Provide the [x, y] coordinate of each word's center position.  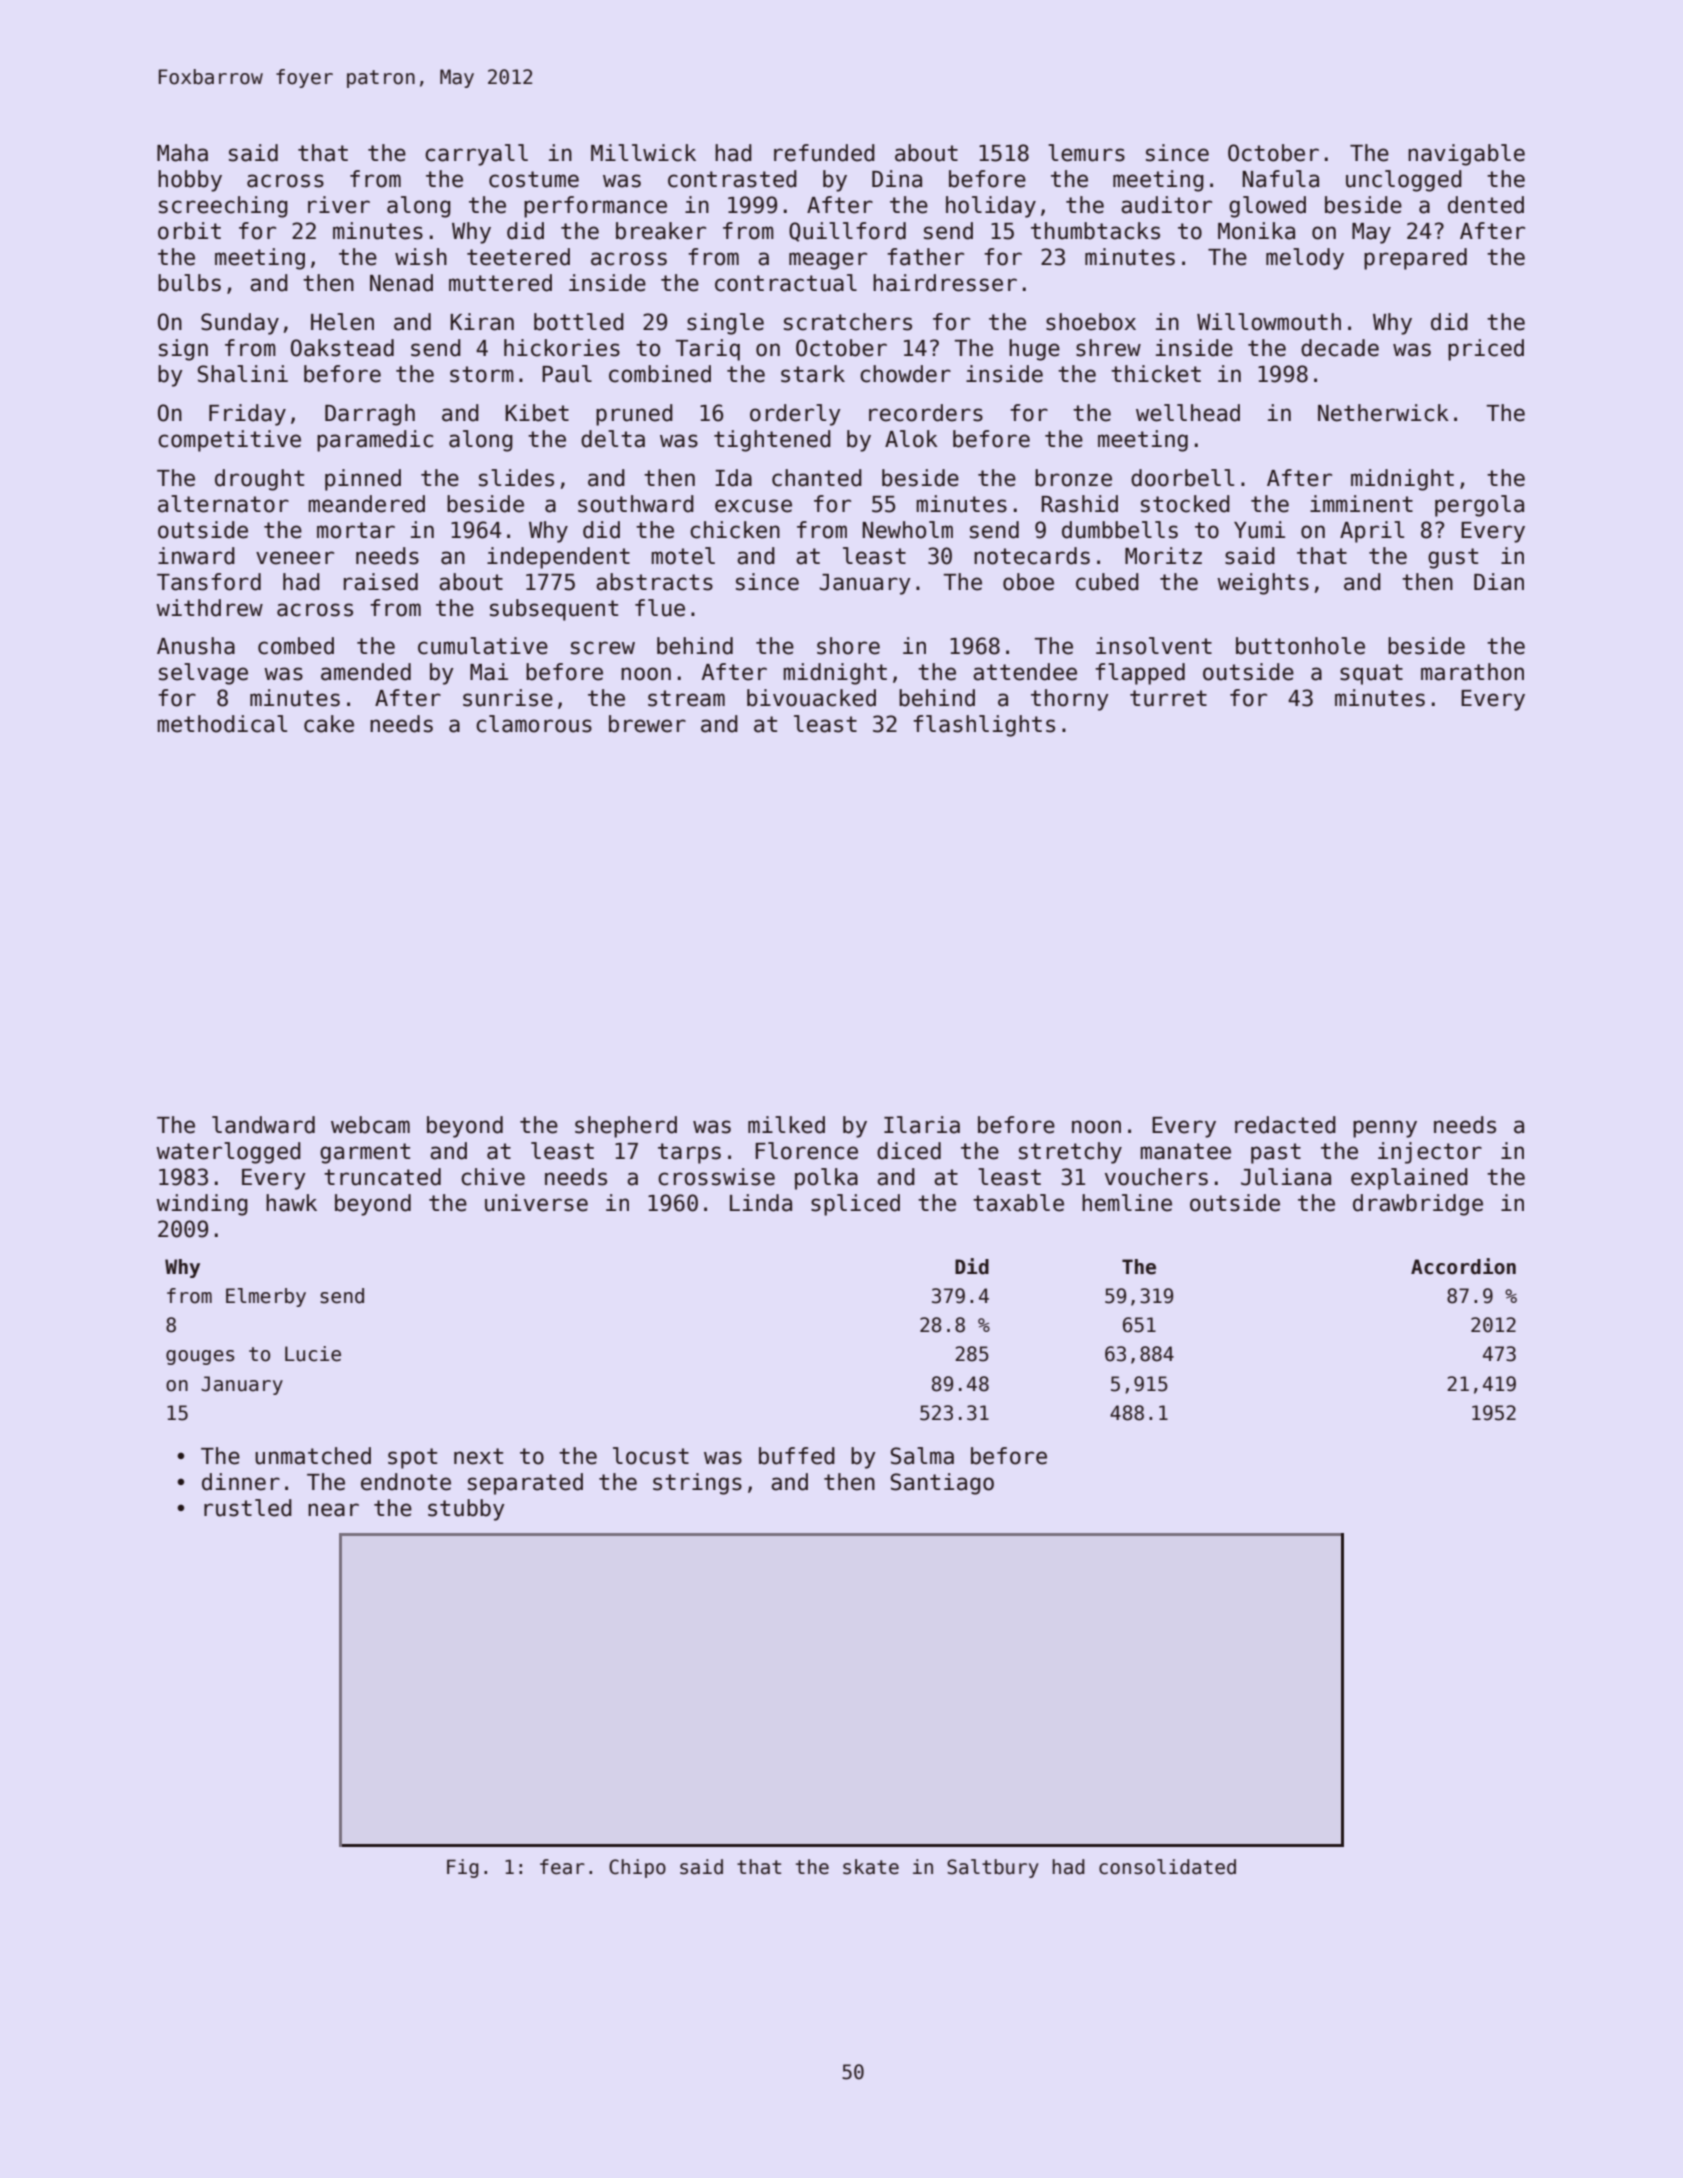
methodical [222, 724]
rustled [248, 1508]
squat [1371, 674]
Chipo [637, 1868]
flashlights [984, 726]
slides [516, 478]
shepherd [626, 1127]
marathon [1472, 672]
